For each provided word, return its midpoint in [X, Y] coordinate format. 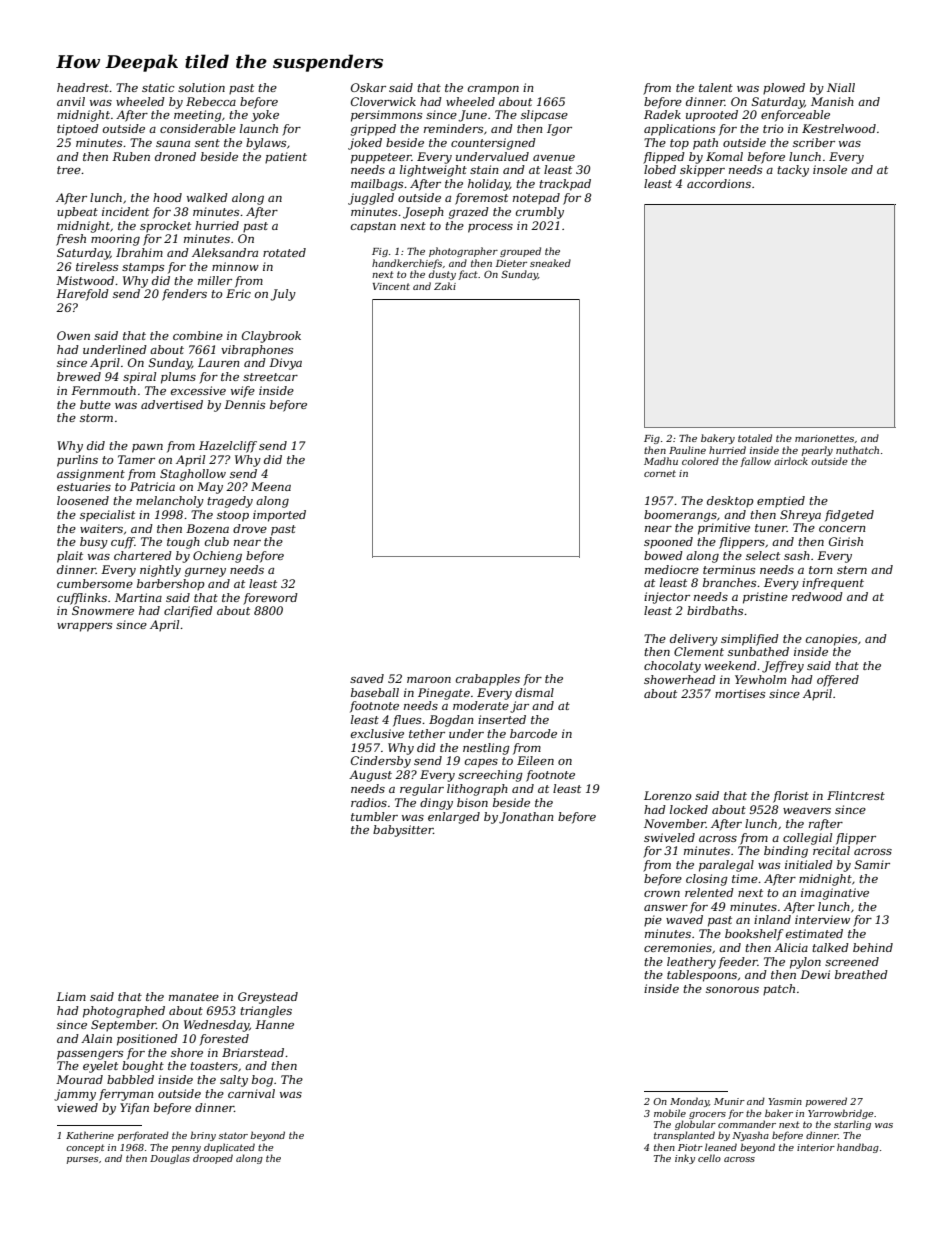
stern [852, 570]
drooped [213, 1159]
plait [70, 557]
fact [468, 275]
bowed [663, 555]
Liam [71, 996]
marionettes [824, 438]
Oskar [368, 87]
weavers [807, 811]
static [158, 87]
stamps [143, 268]
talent [716, 87]
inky [685, 1159]
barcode [533, 733]
